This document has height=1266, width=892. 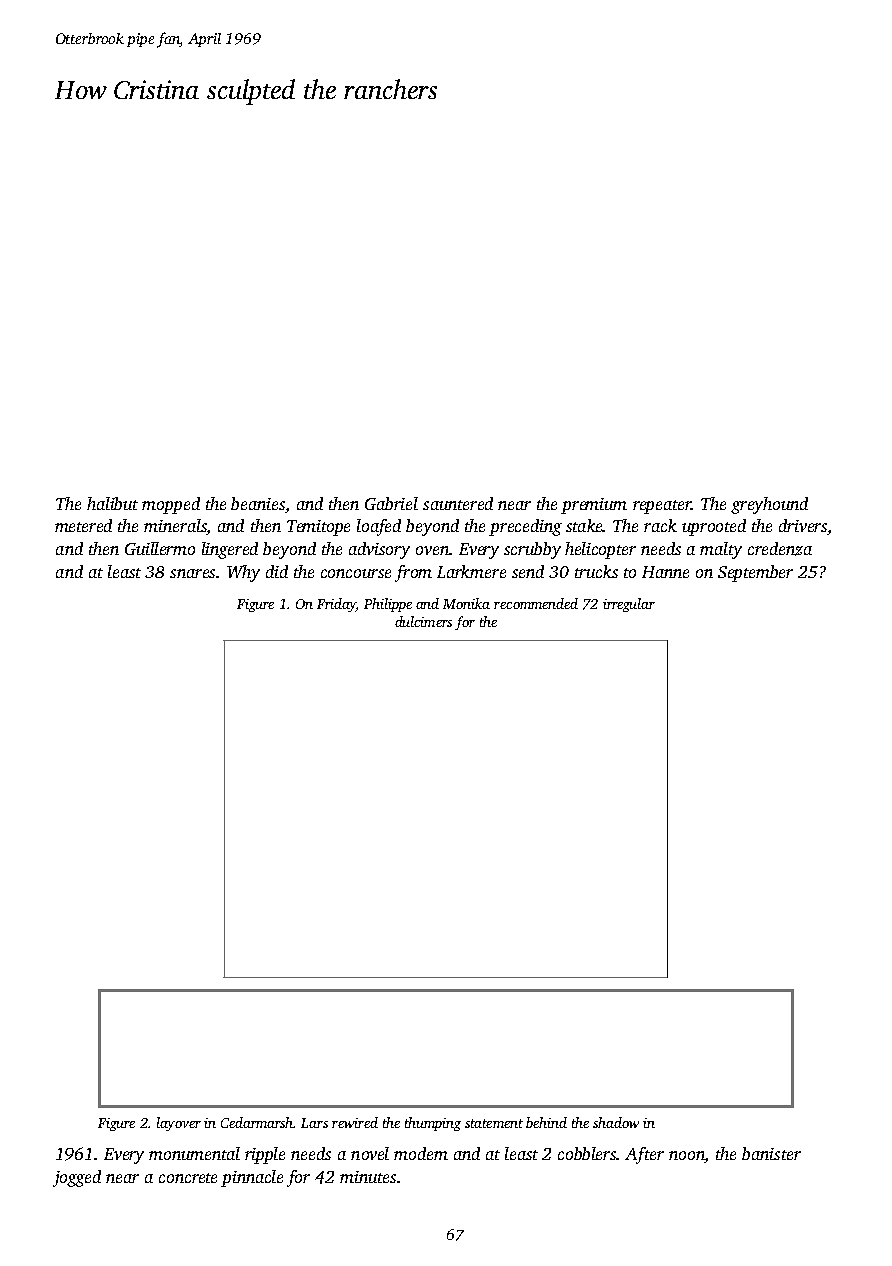 What do you see at coordinates (368, 1177) in the document?
I see `minutes` at bounding box center [368, 1177].
